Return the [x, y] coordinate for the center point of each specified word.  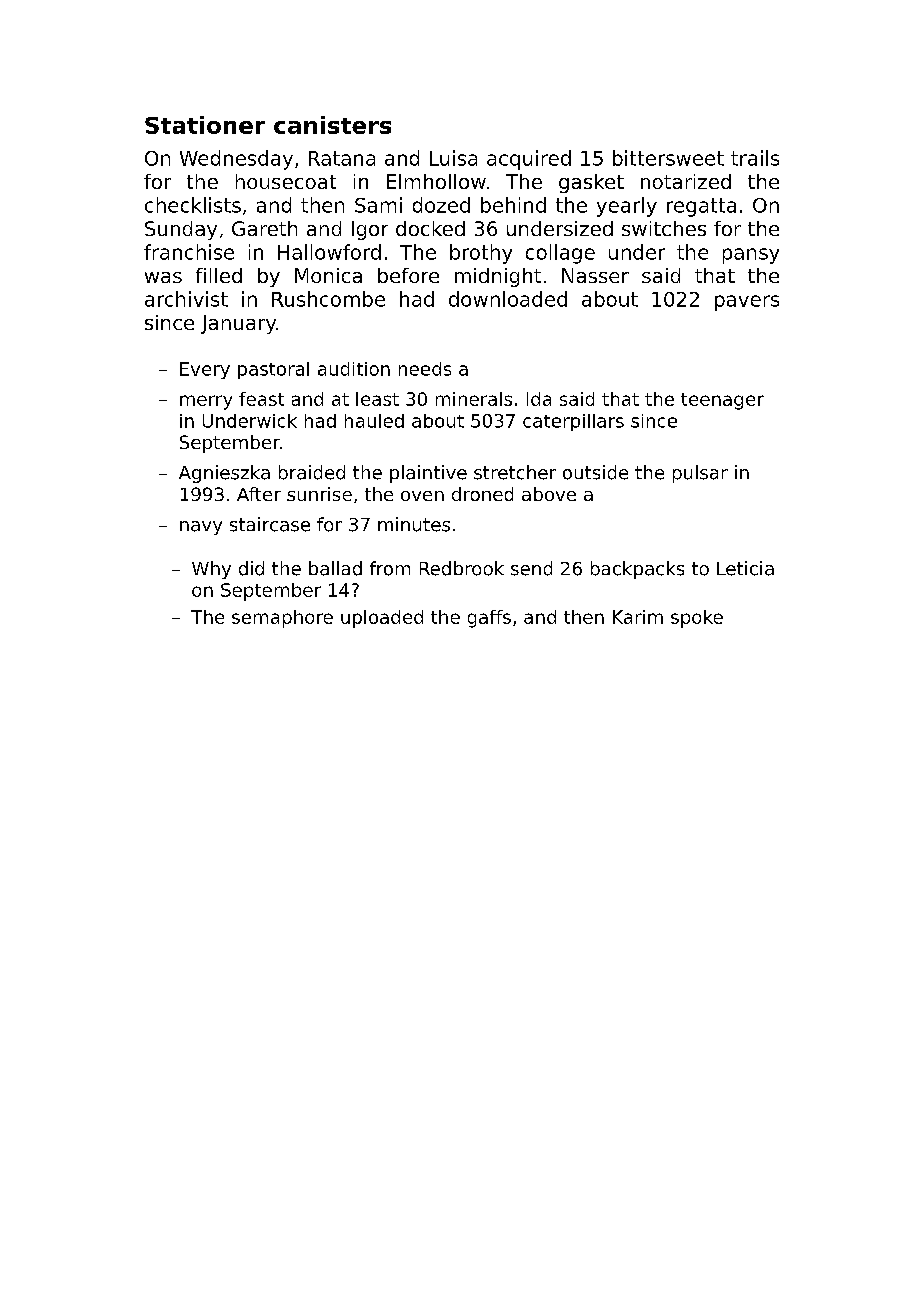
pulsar [700, 474]
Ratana [342, 158]
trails [755, 158]
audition [354, 369]
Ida [539, 399]
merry [206, 402]
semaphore [282, 619]
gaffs [489, 619]
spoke [697, 619]
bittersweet [668, 158]
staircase [270, 524]
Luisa [453, 158]
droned [482, 494]
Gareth [264, 228]
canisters [332, 125]
